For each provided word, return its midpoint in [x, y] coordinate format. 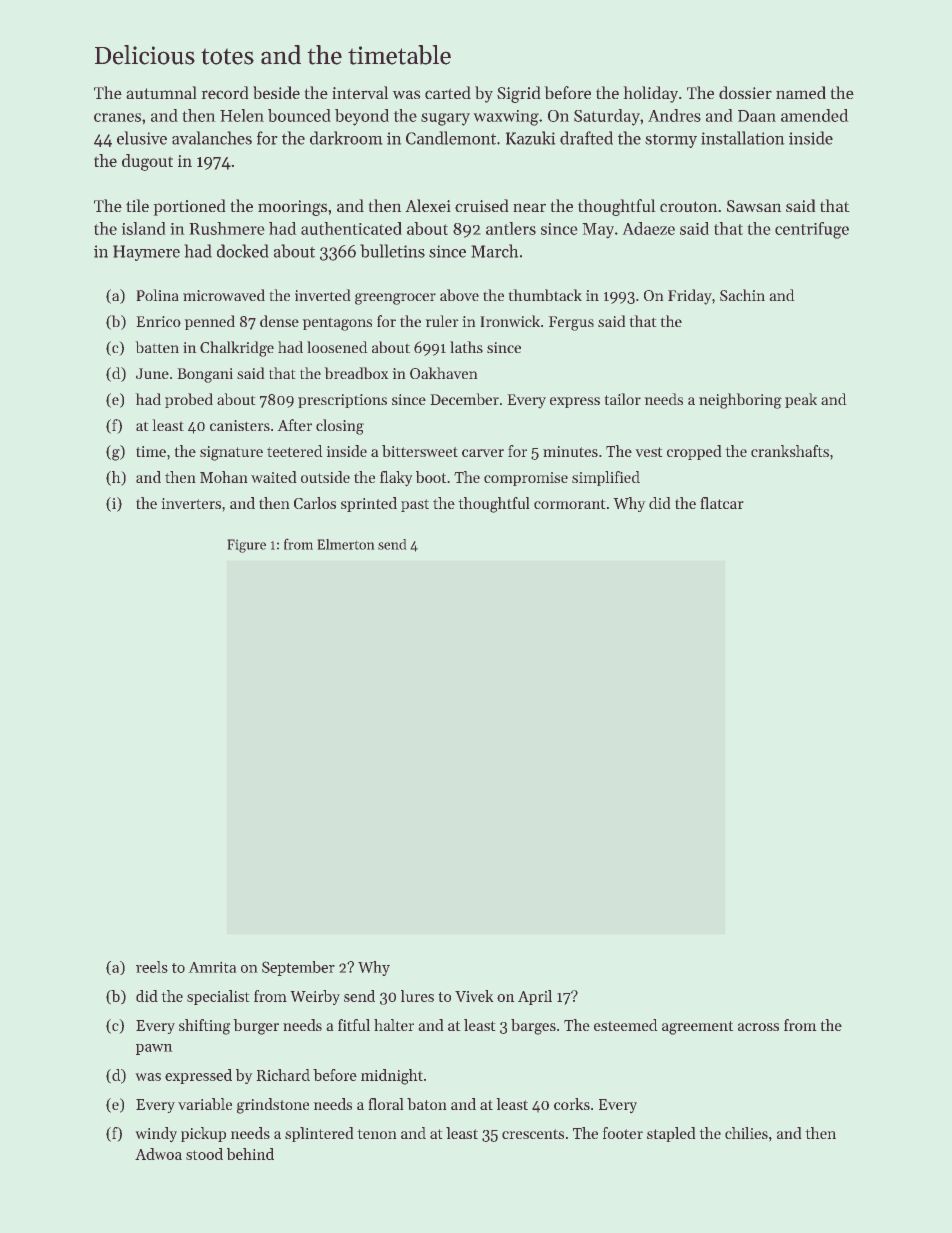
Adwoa [158, 1154]
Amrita [212, 967]
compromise [526, 479]
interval [360, 92]
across [758, 1027]
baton [427, 1104]
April [535, 997]
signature [231, 453]
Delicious [145, 55]
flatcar [722, 503]
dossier [745, 92]
